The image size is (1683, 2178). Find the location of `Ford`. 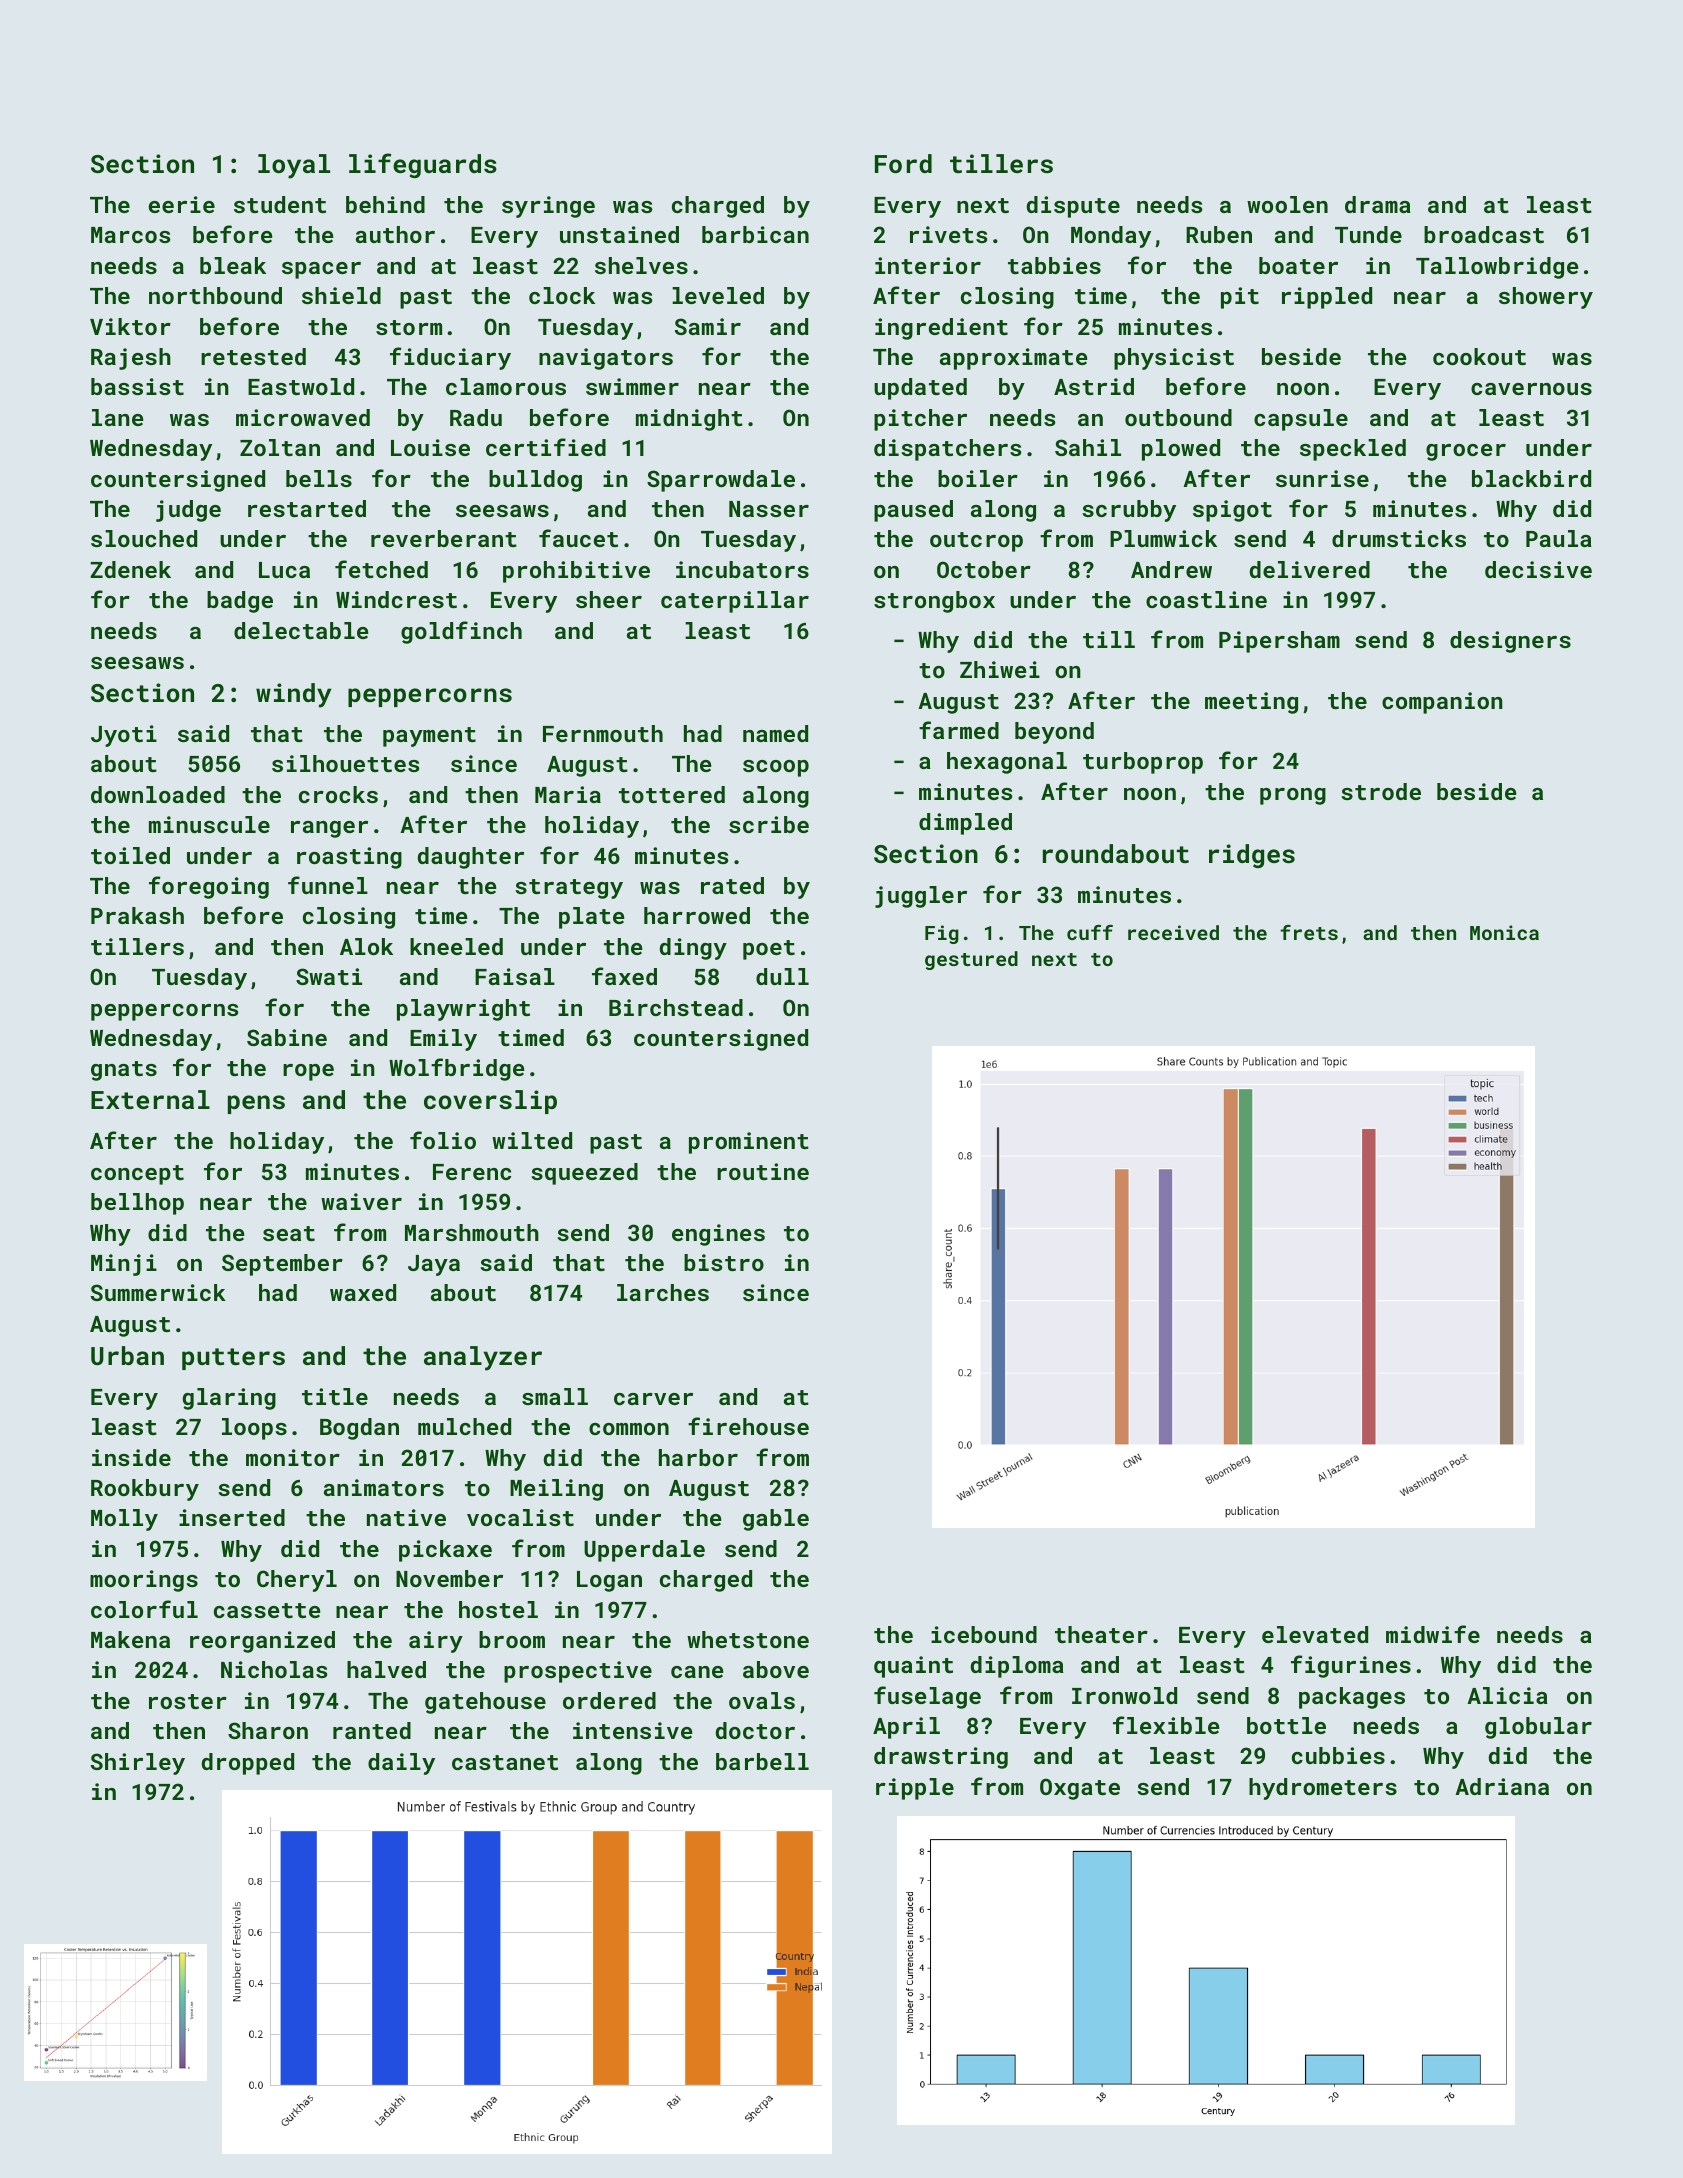

Ford is located at coordinates (903, 163).
